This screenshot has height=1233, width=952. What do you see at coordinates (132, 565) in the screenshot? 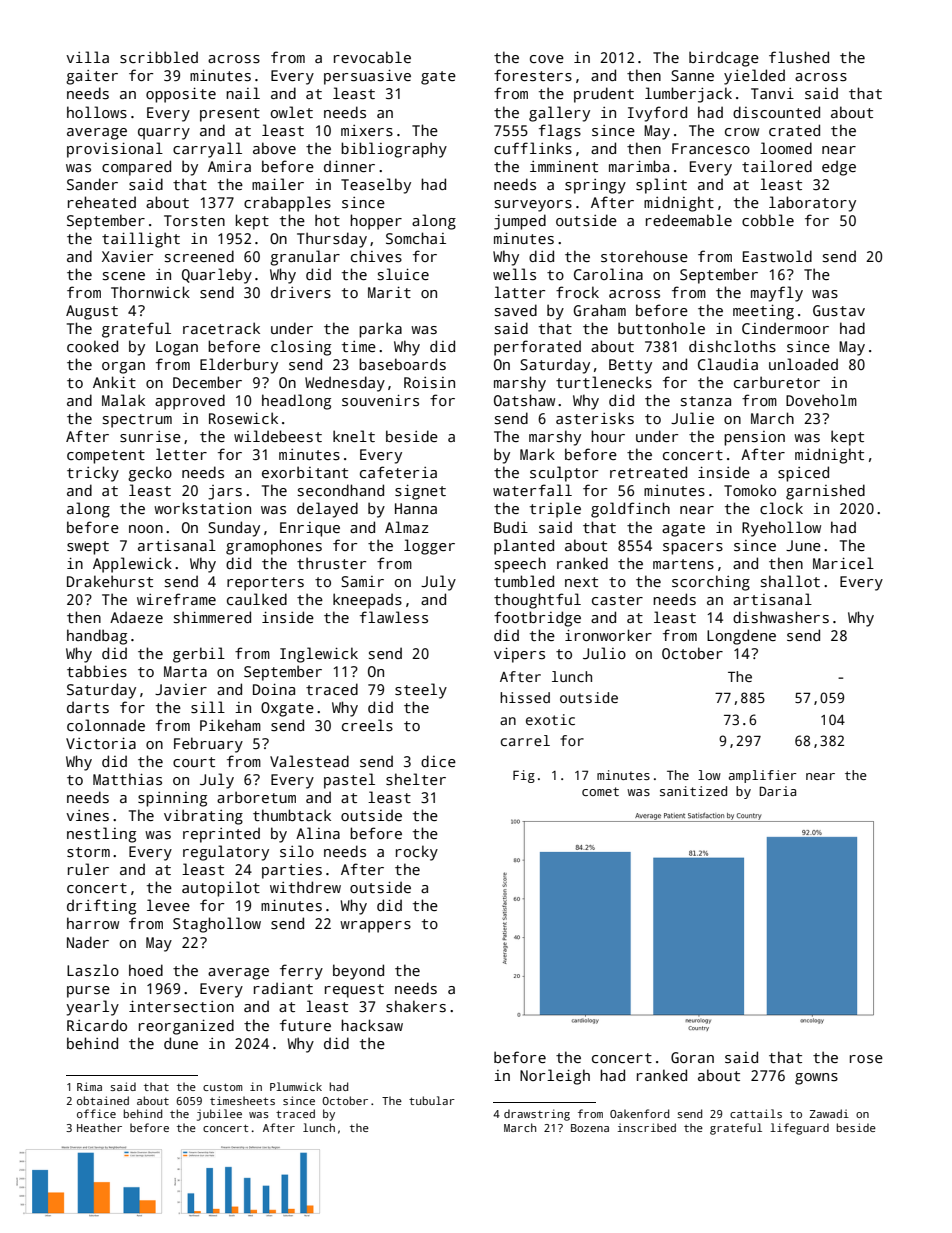
I see `Applewick` at bounding box center [132, 565].
